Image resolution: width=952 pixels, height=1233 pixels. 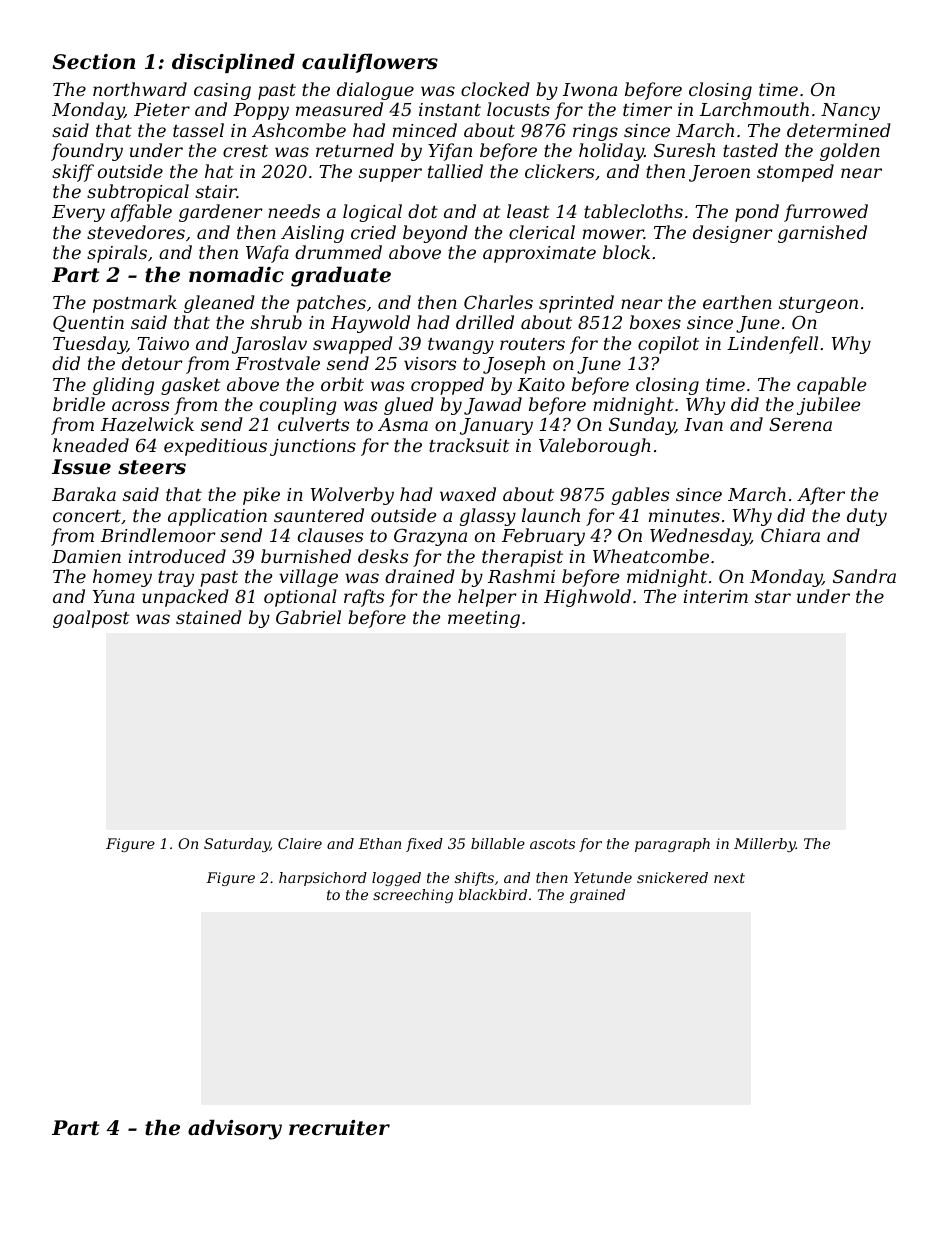 I want to click on Hazelwick, so click(x=147, y=424).
